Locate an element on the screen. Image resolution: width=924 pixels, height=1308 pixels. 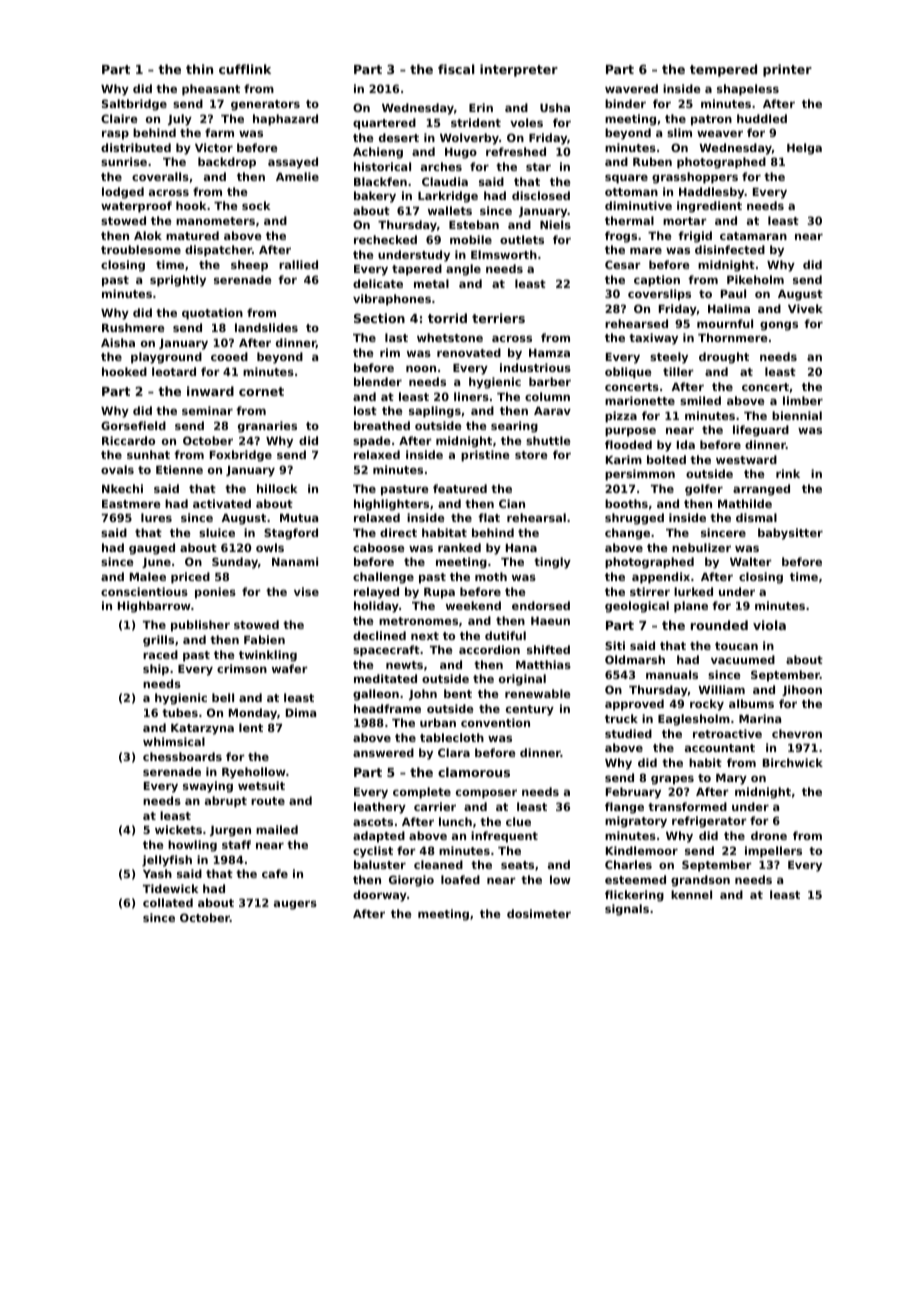
Jihoon is located at coordinates (802, 690).
